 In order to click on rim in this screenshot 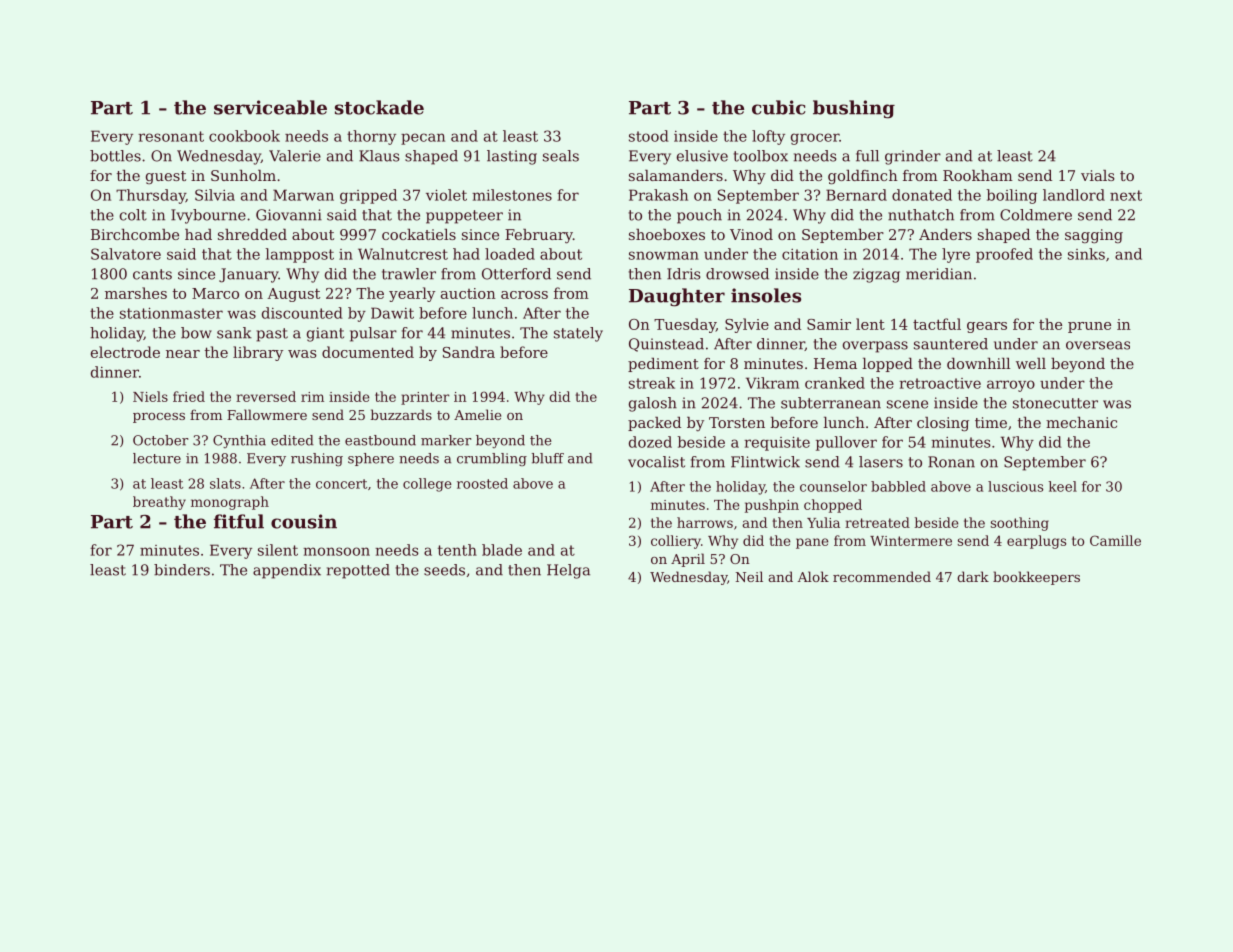, I will do `click(312, 397)`.
